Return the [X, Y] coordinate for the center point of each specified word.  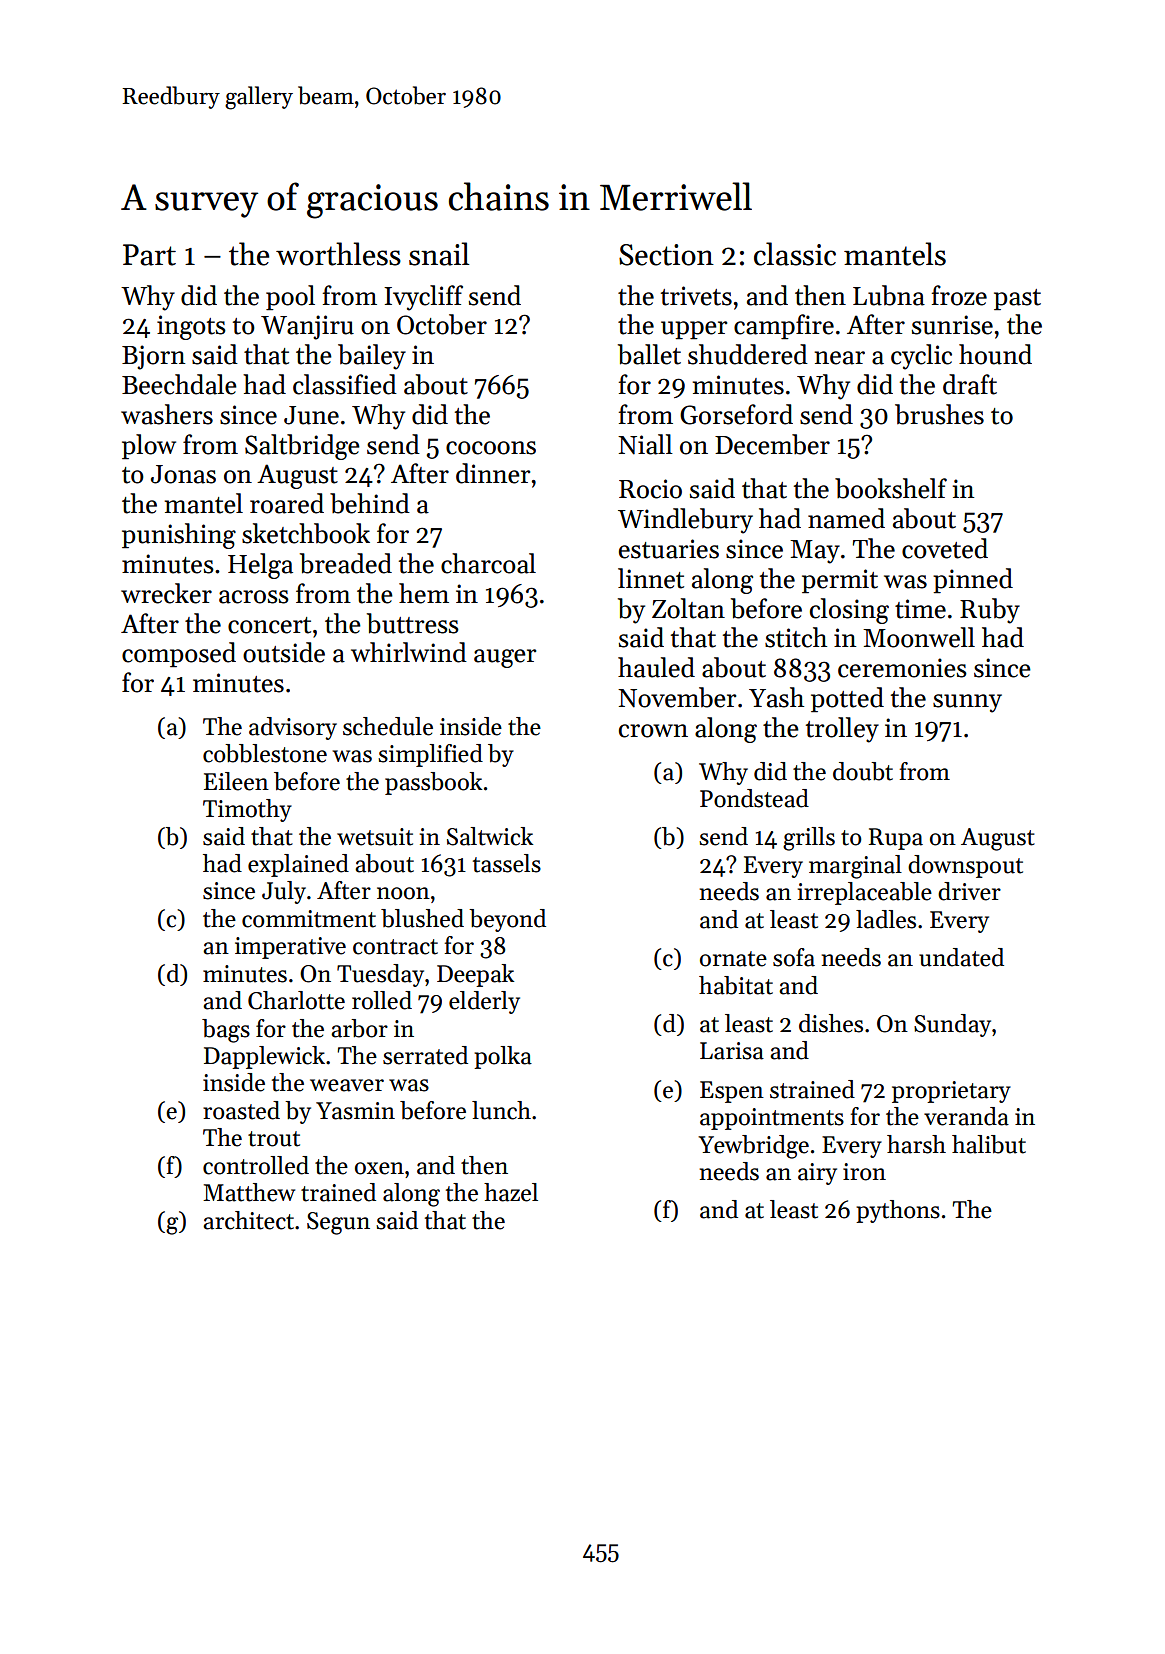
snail [439, 254]
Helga [260, 566]
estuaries [669, 549]
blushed [422, 918]
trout [274, 1139]
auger [505, 658]
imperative [290, 948]
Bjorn [153, 357]
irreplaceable [865, 893]
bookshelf [891, 488]
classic [795, 254]
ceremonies [902, 668]
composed [179, 655]
